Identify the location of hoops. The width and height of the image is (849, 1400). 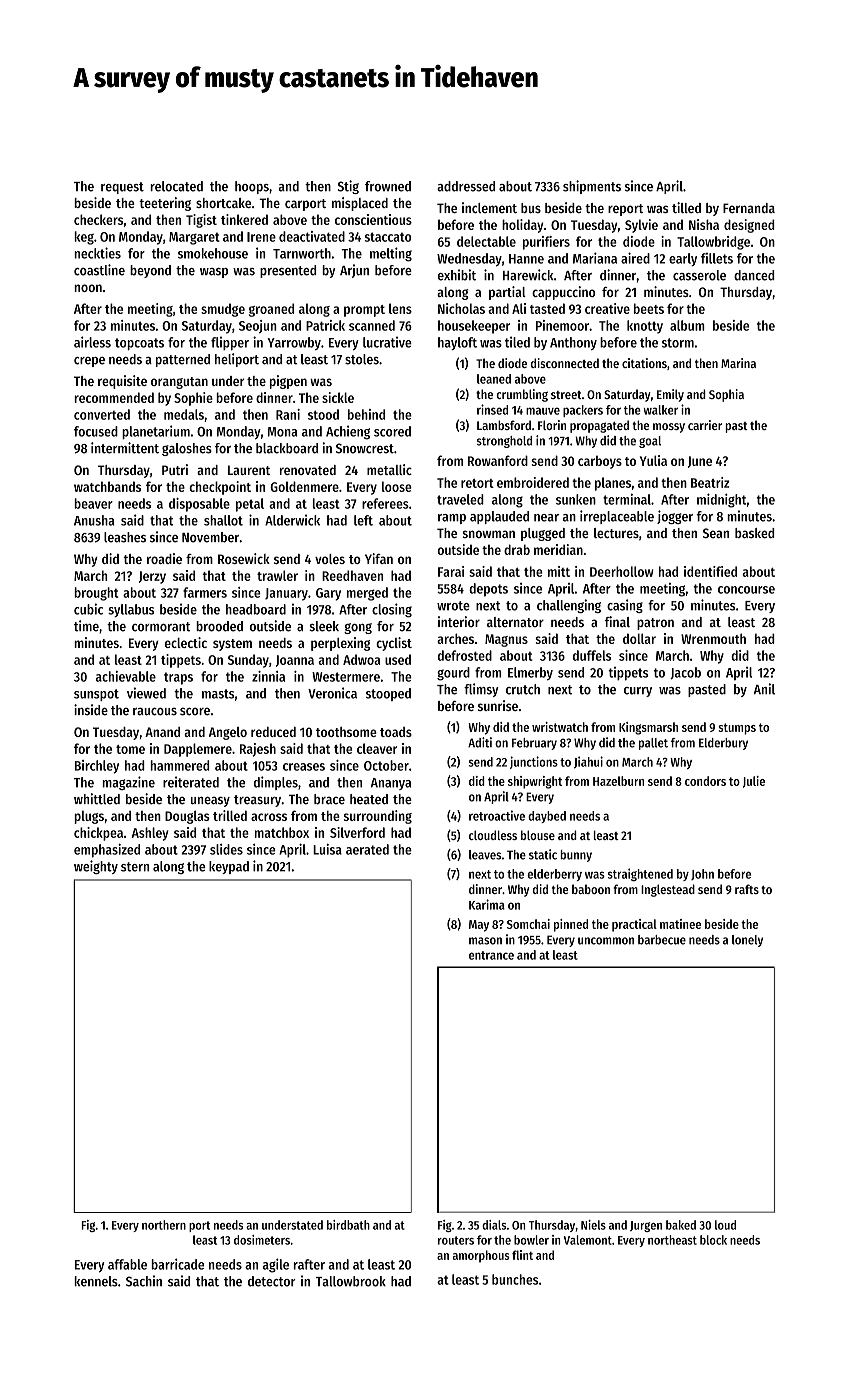
(252, 187).
